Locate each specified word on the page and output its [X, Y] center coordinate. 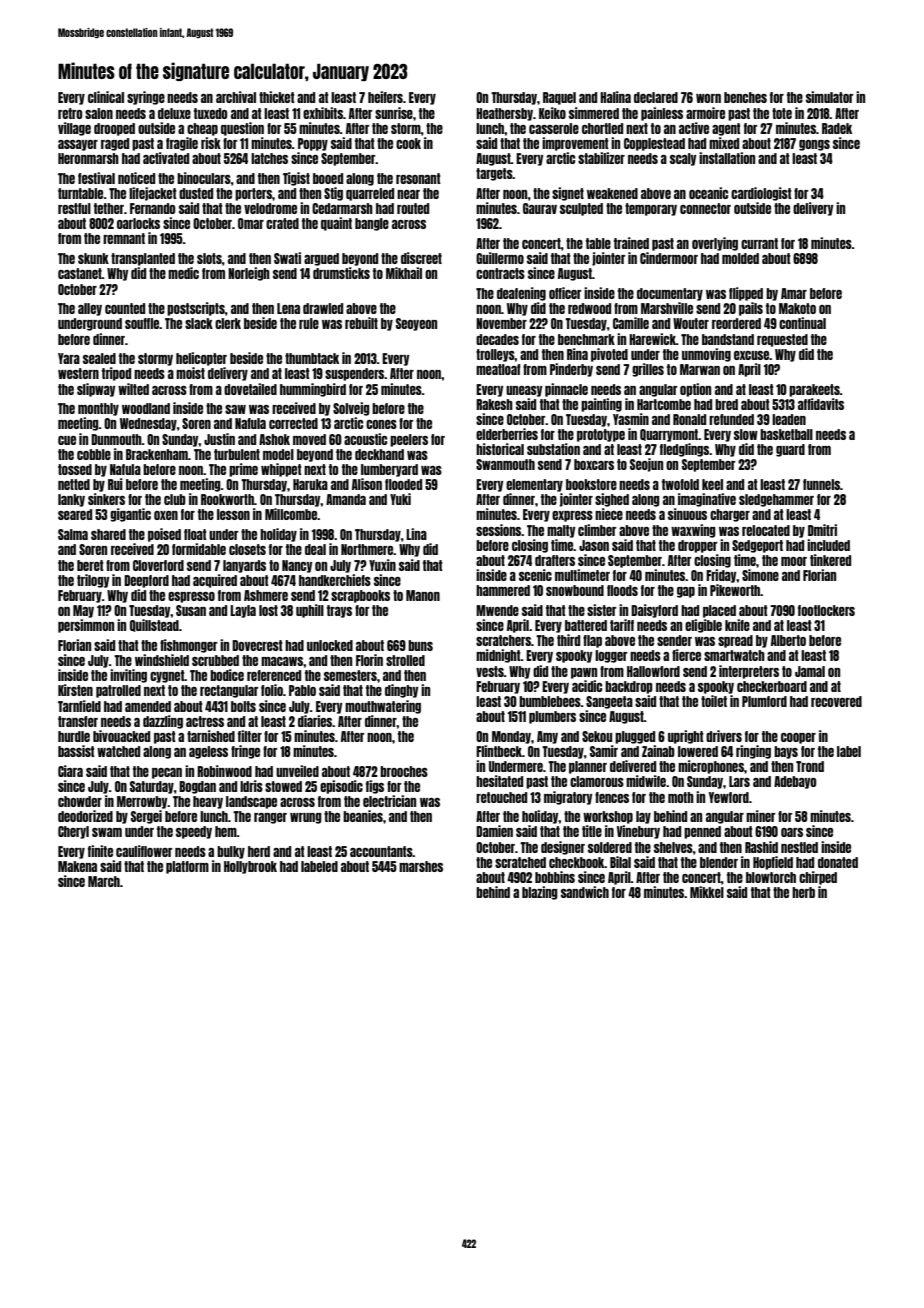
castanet [80, 273]
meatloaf [498, 369]
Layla [243, 611]
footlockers [826, 610]
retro [70, 113]
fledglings [684, 450]
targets [494, 174]
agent [726, 129]
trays [339, 611]
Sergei [146, 817]
